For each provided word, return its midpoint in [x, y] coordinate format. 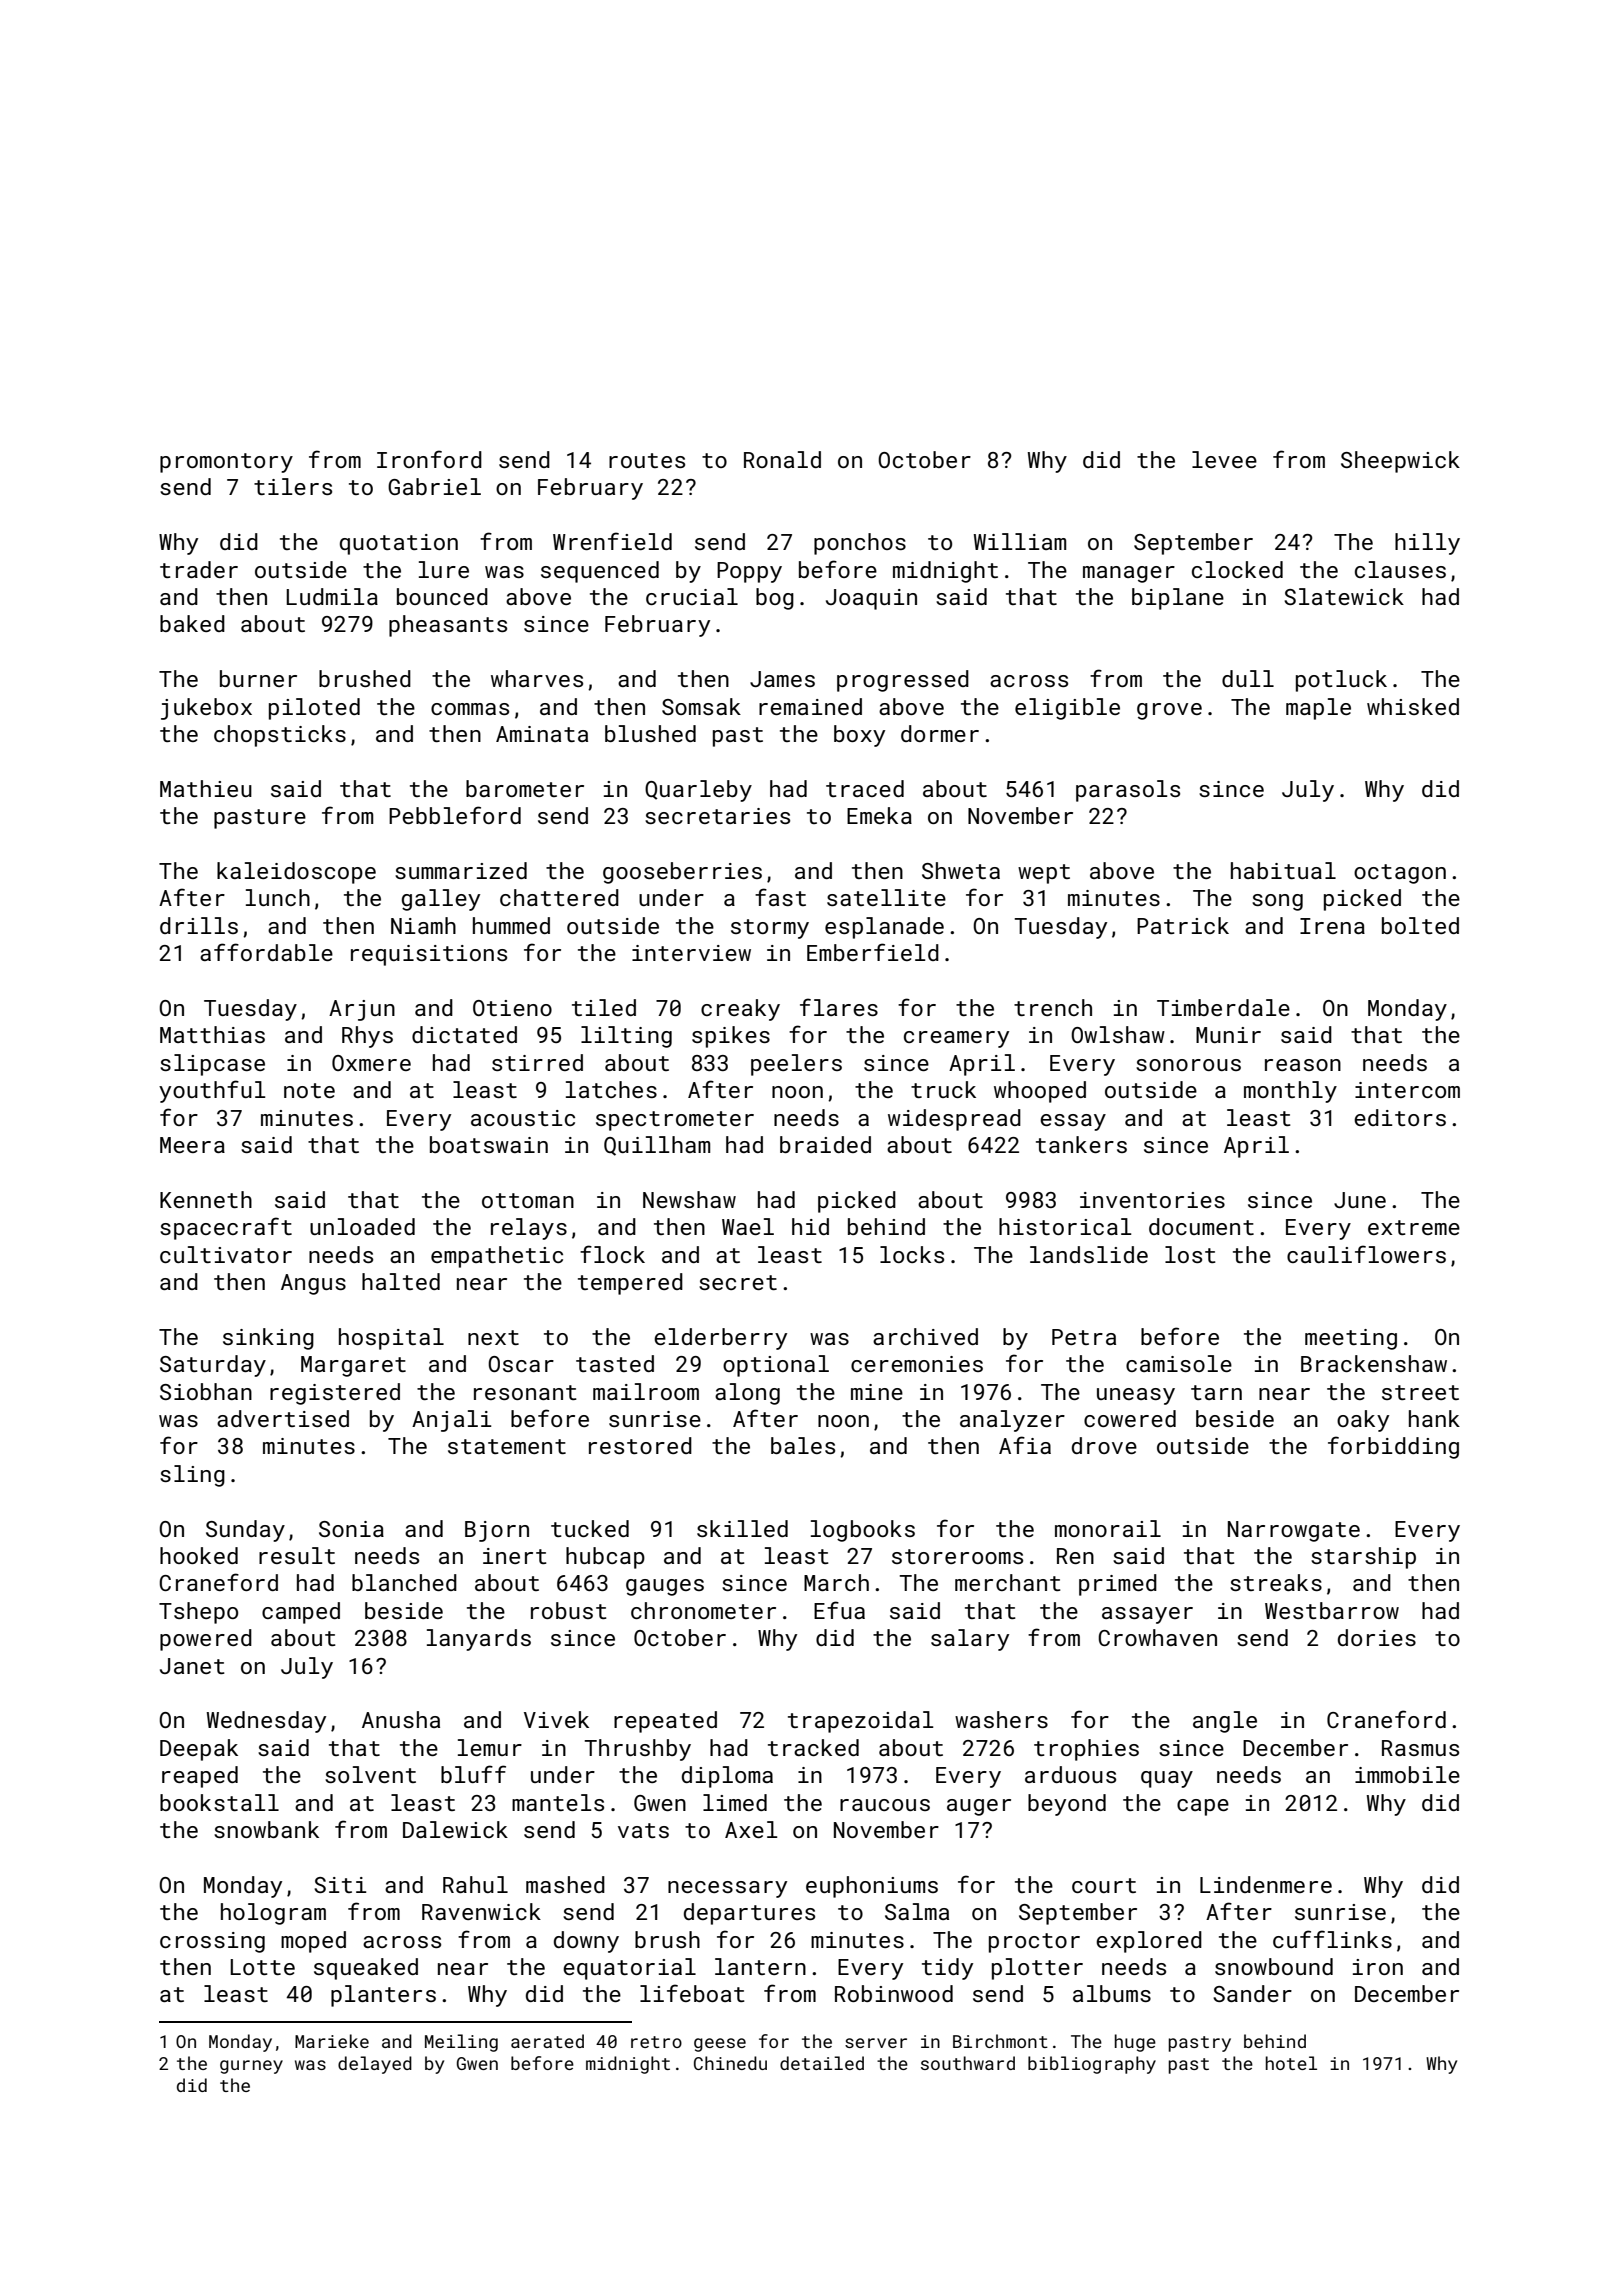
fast [780, 897]
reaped [200, 1777]
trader [199, 569]
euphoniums [872, 1887]
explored [1149, 1942]
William [1020, 541]
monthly [1290, 1092]
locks [912, 1254]
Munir [1228, 1035]
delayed [375, 2065]
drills [199, 925]
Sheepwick [1400, 462]
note [309, 1090]
